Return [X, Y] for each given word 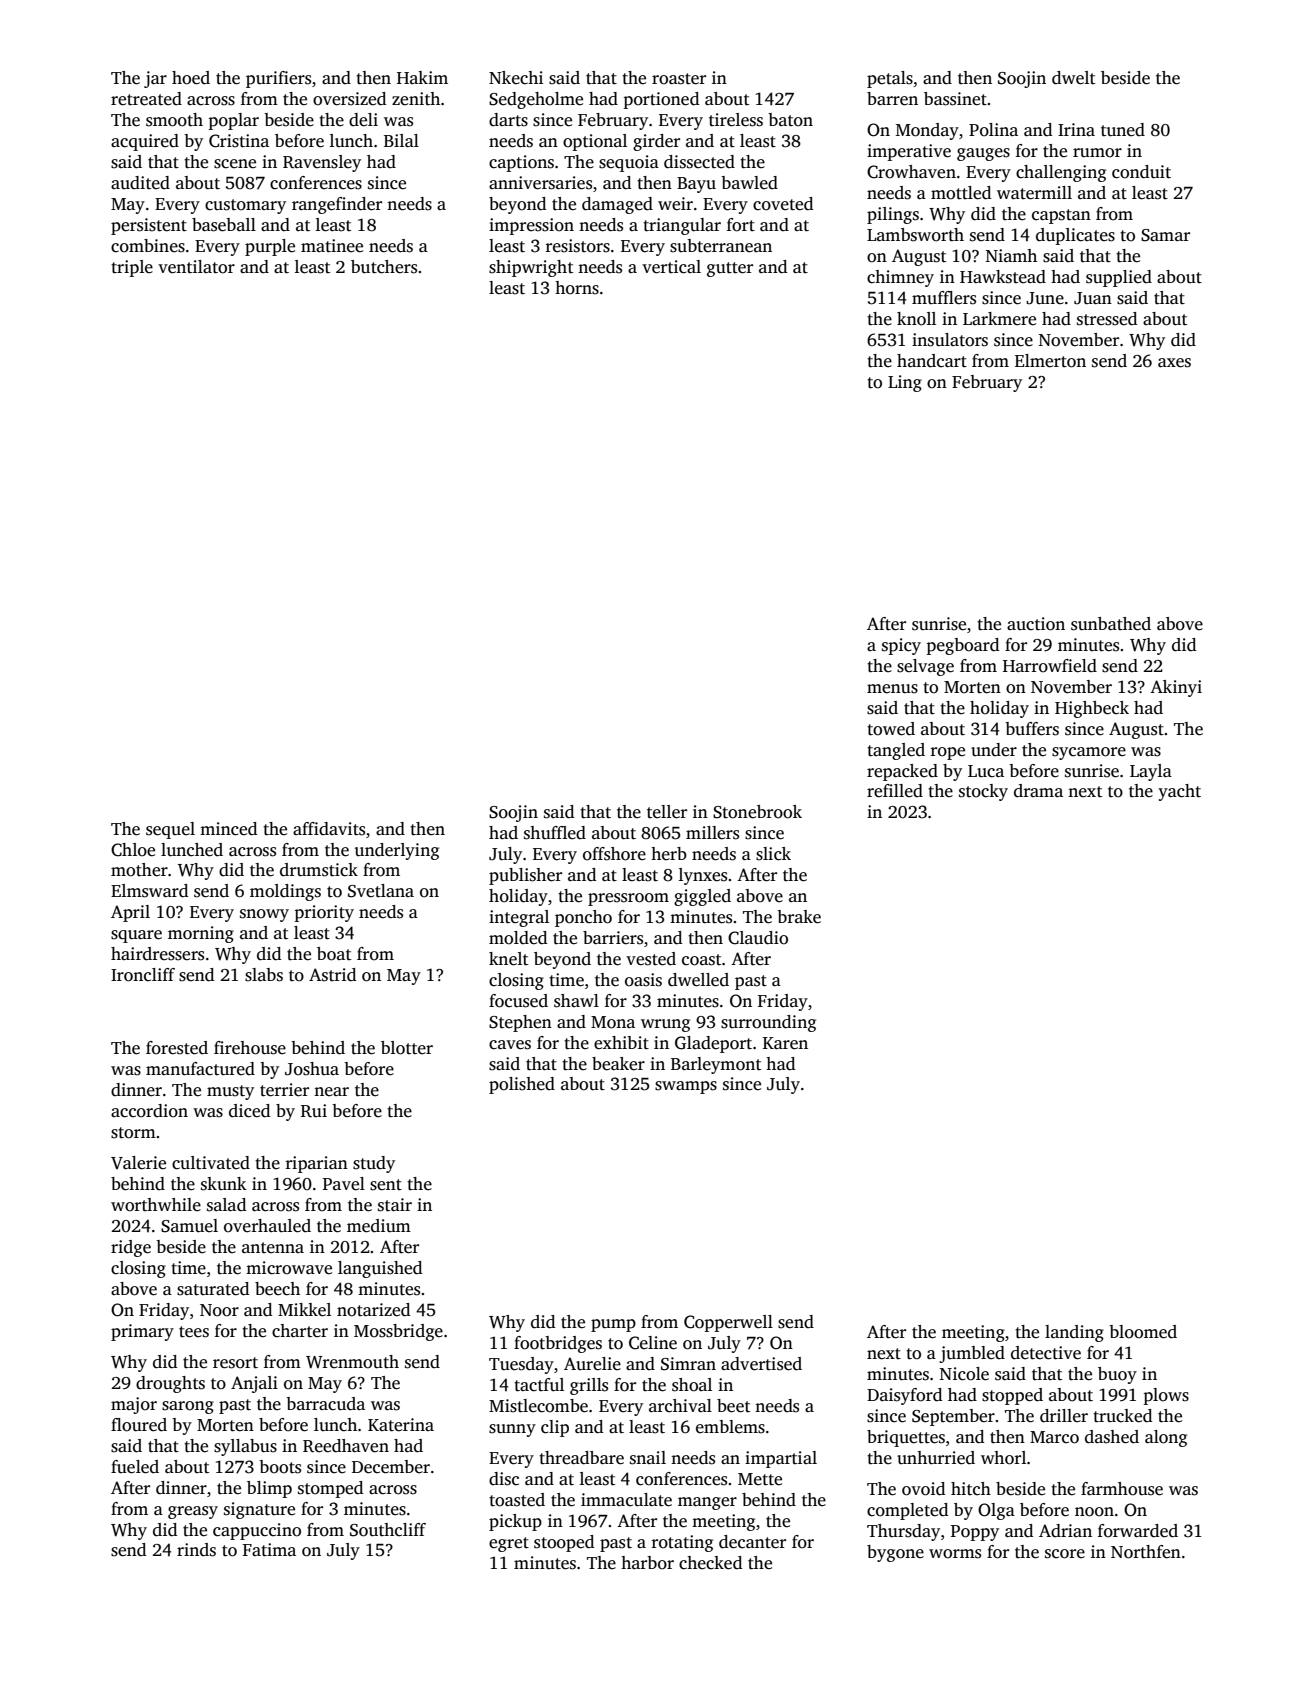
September [953, 1417]
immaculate [626, 1500]
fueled [135, 1467]
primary [142, 1332]
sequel [170, 830]
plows [1166, 1396]
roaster [679, 79]
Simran [688, 1364]
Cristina [239, 141]
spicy [901, 646]
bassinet [955, 99]
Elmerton [1050, 361]
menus [892, 689]
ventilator [196, 267]
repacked [902, 772]
